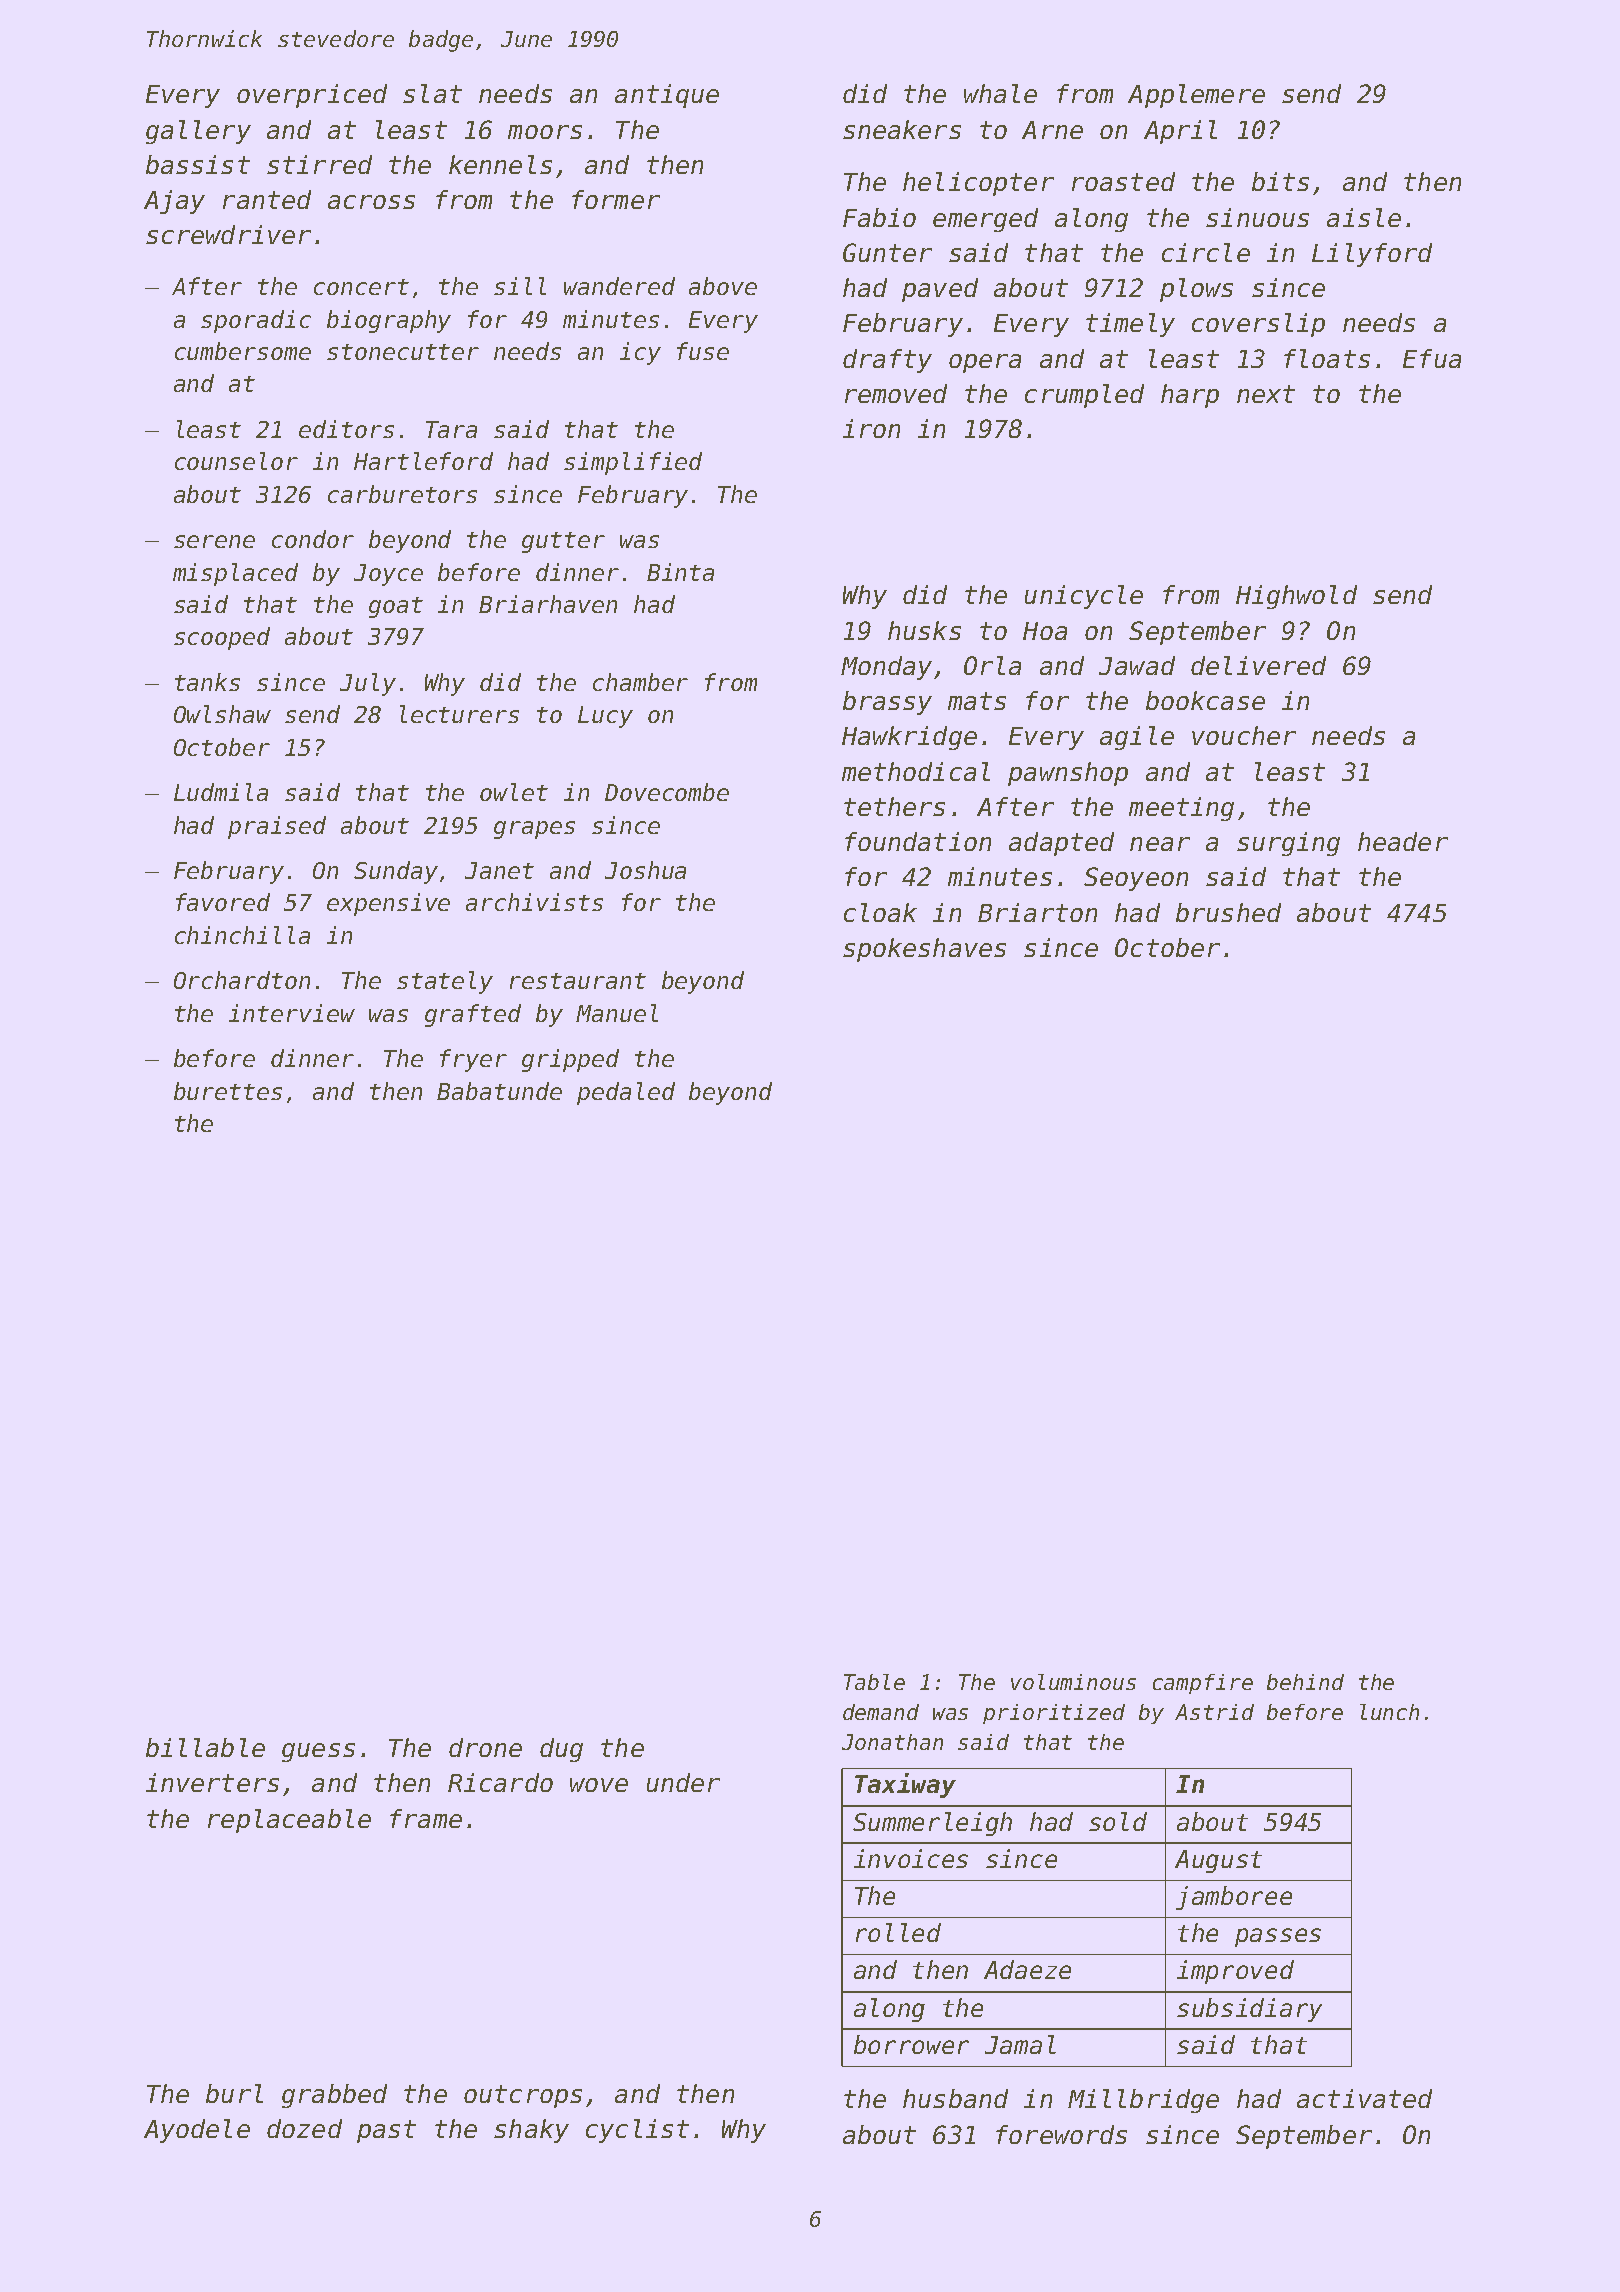 The height and width of the screenshot is (2292, 1620). I want to click on Binta, so click(680, 572).
